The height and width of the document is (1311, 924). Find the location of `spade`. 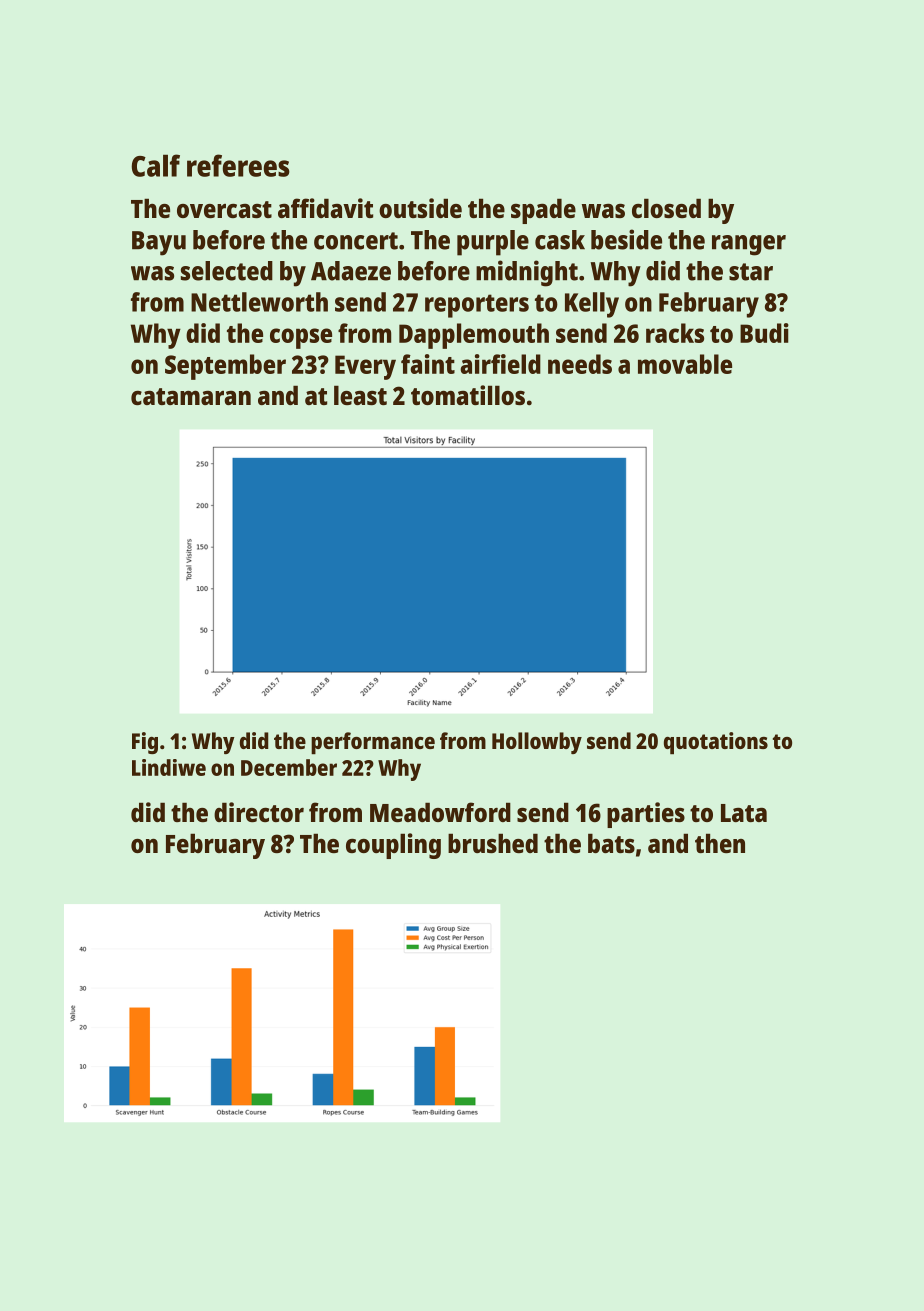

spade is located at coordinates (543, 211).
